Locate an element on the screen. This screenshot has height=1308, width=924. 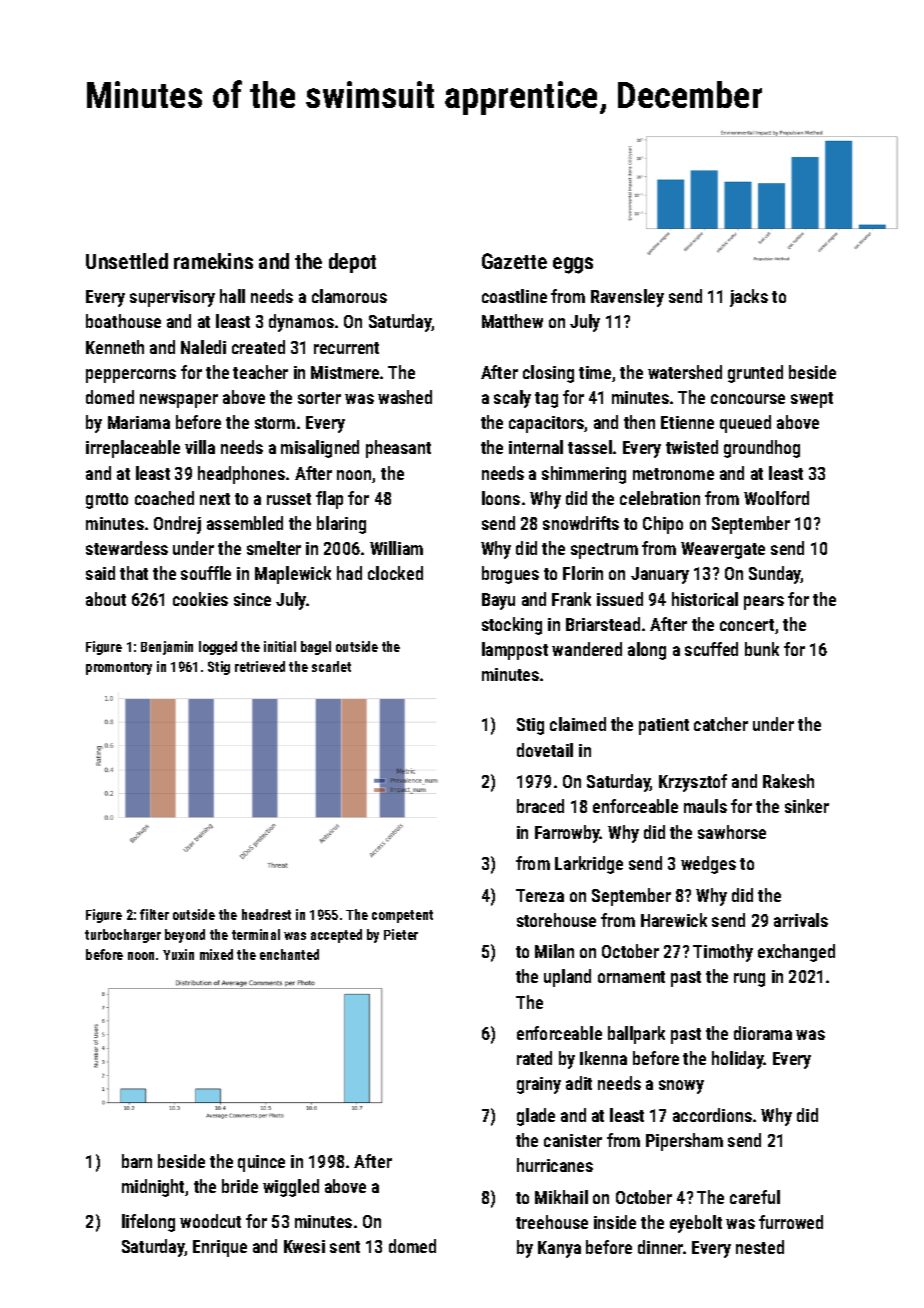
wiggled is located at coordinates (291, 1188).
